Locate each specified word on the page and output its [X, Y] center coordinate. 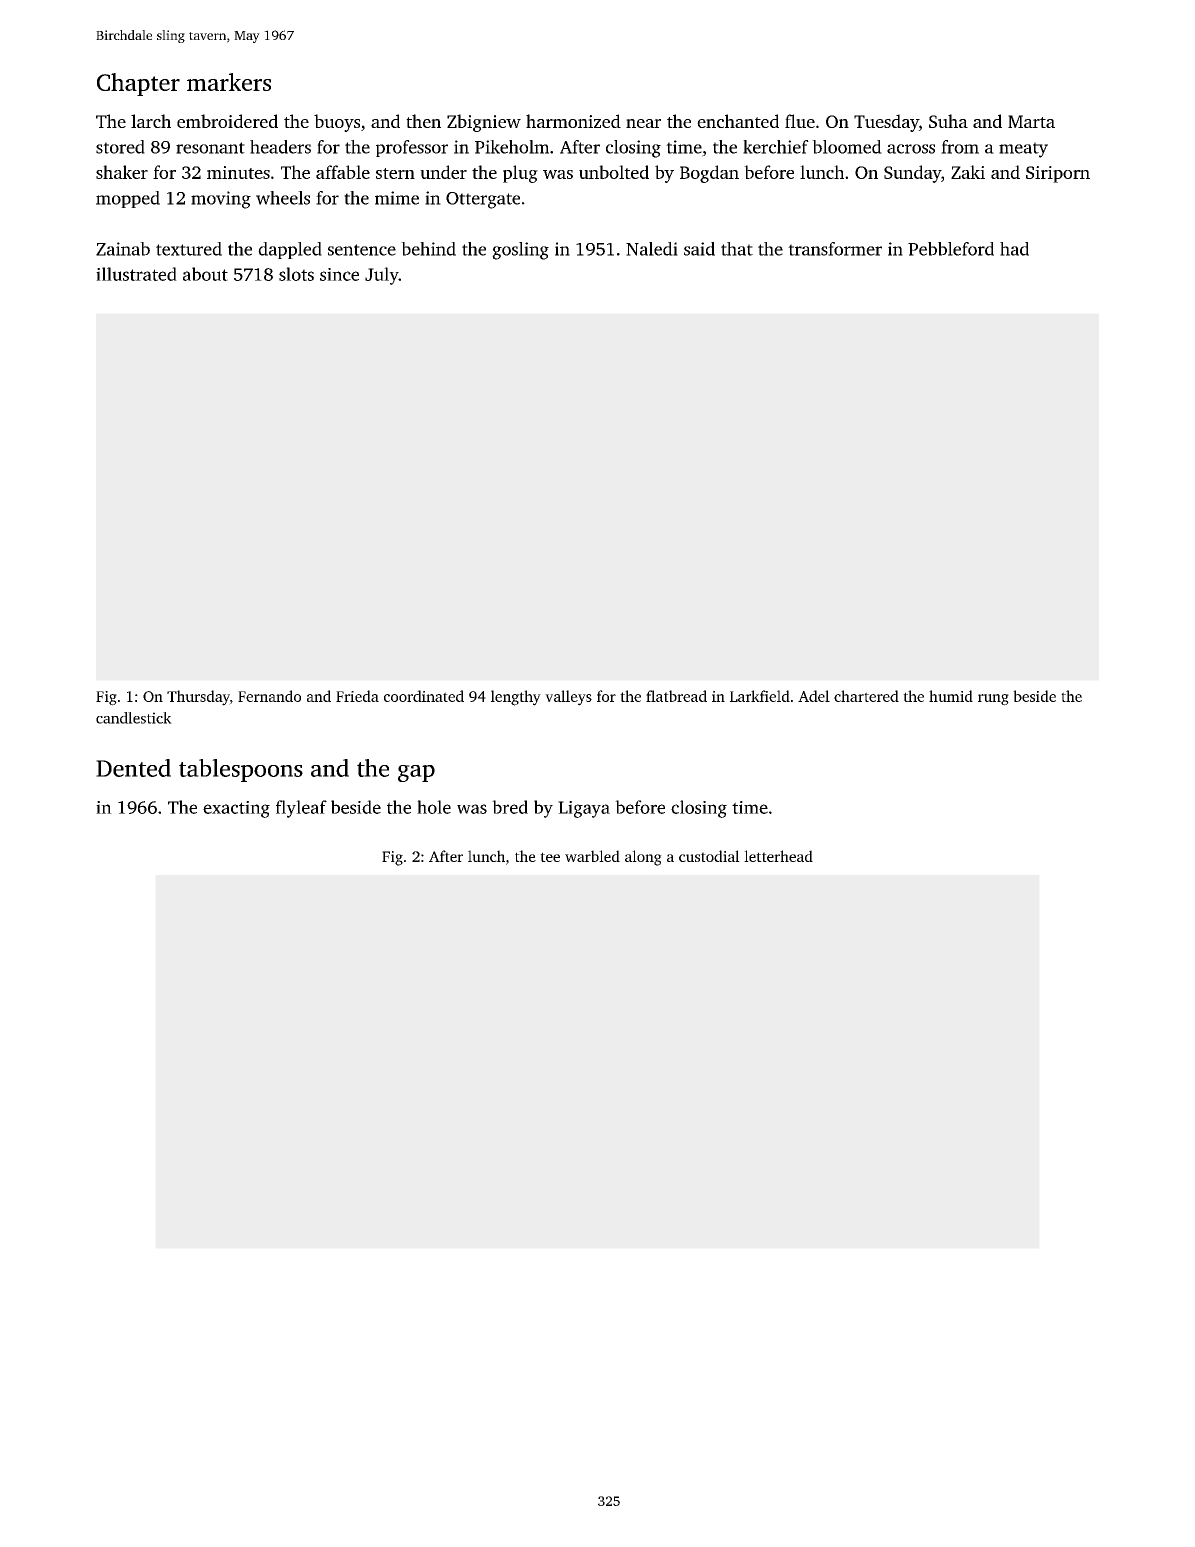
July [382, 276]
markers [229, 82]
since [339, 274]
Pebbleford [951, 249]
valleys [568, 698]
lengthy [516, 698]
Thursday [198, 698]
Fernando [269, 696]
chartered [866, 696]
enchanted [738, 121]
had [1014, 249]
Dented [133, 768]
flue [800, 121]
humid [951, 696]
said [699, 249]
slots [296, 274]
